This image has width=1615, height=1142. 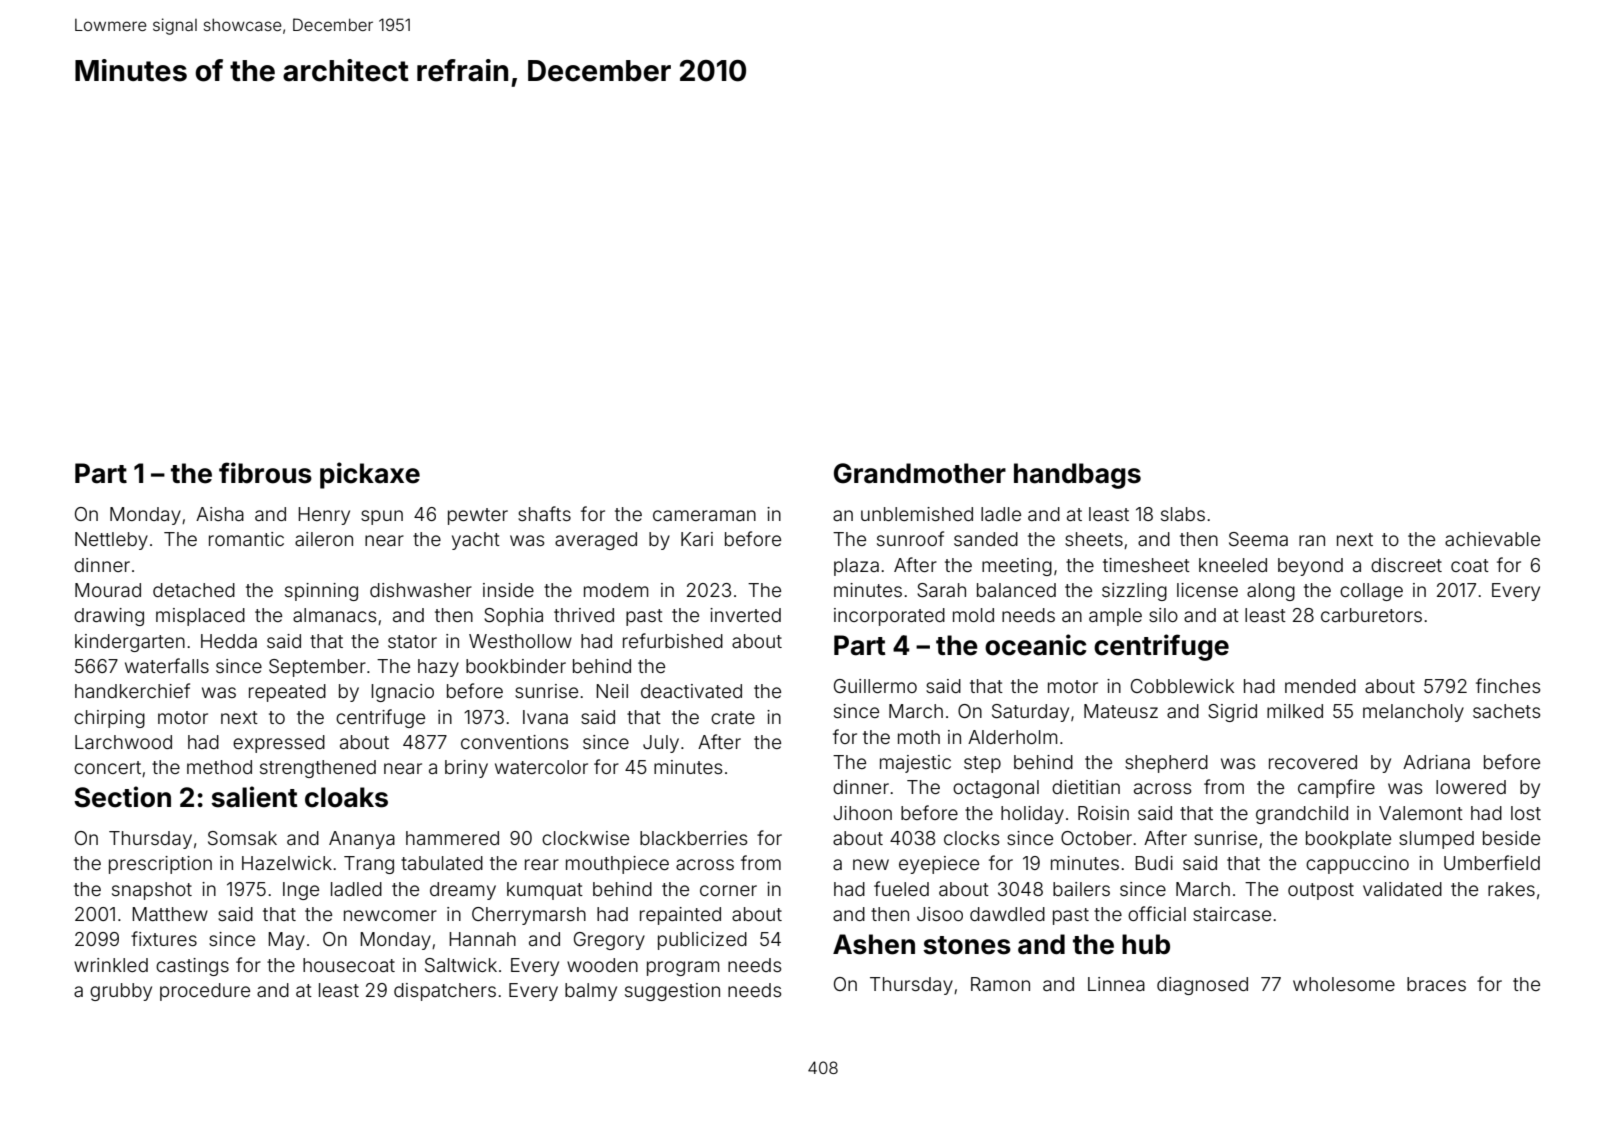 I want to click on fibrous, so click(x=265, y=473).
